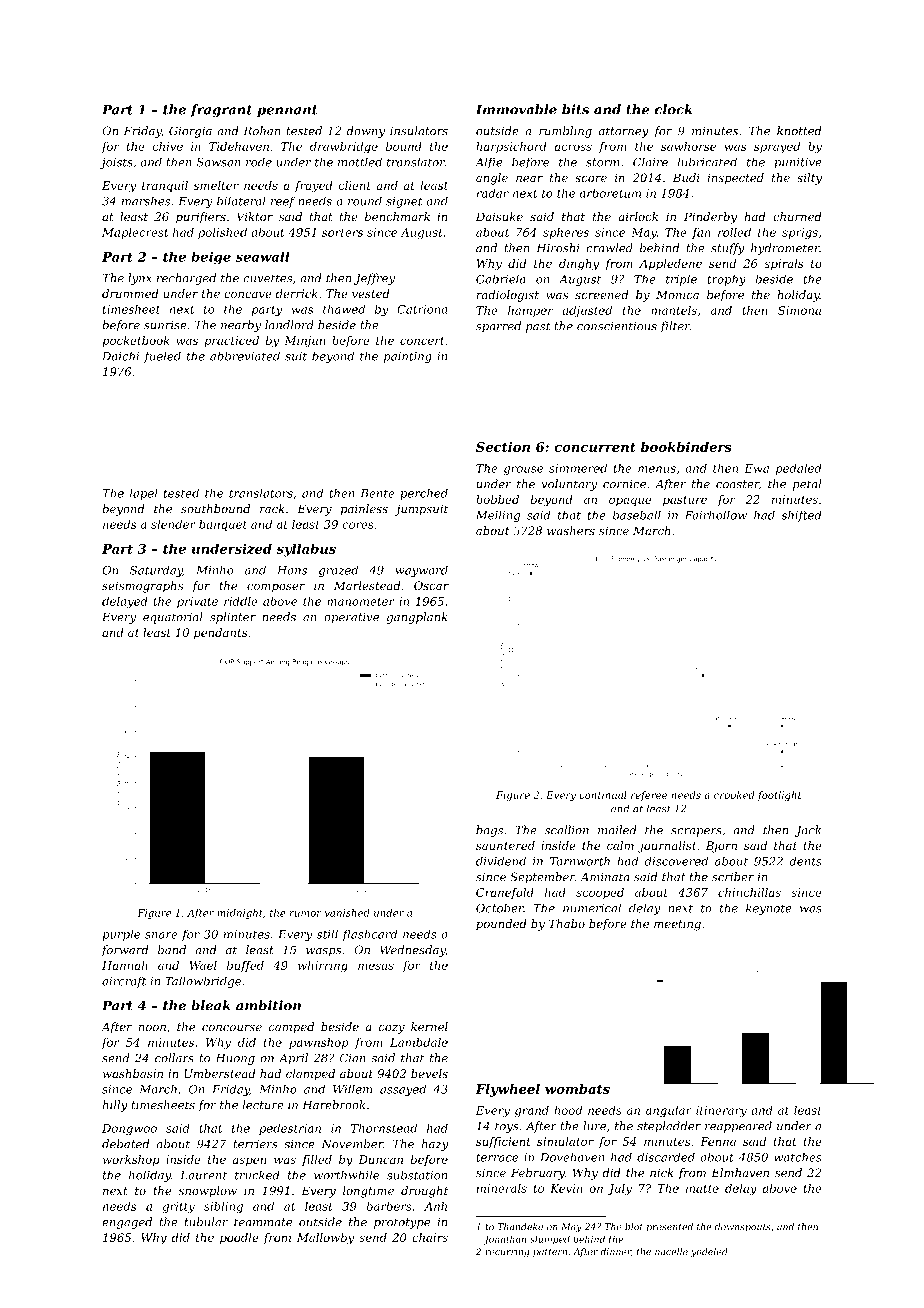 This image has width=924, height=1308. I want to click on abbreviated, so click(245, 356).
